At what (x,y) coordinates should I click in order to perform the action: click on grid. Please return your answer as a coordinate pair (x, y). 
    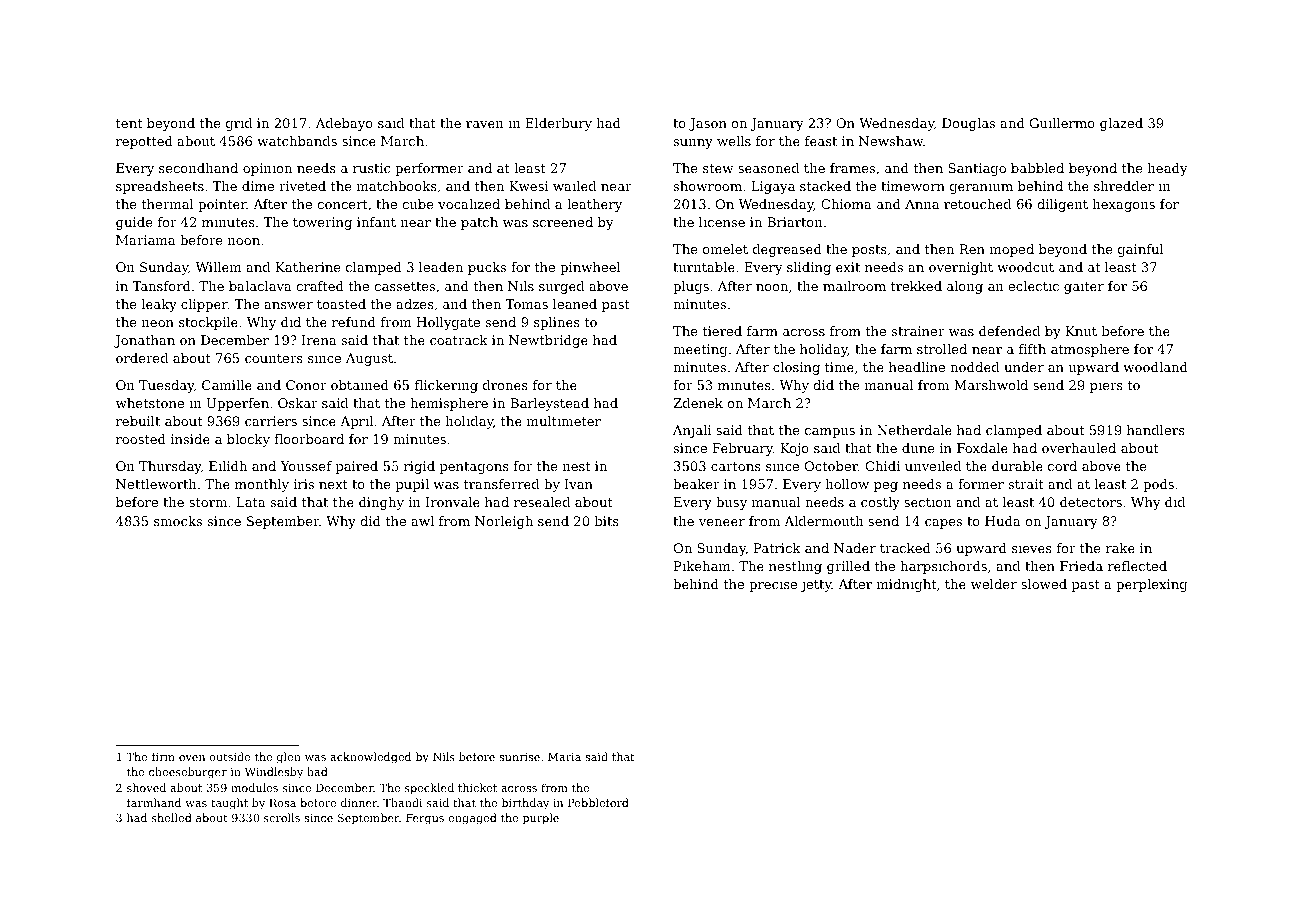
    Looking at the image, I should click on (239, 124).
